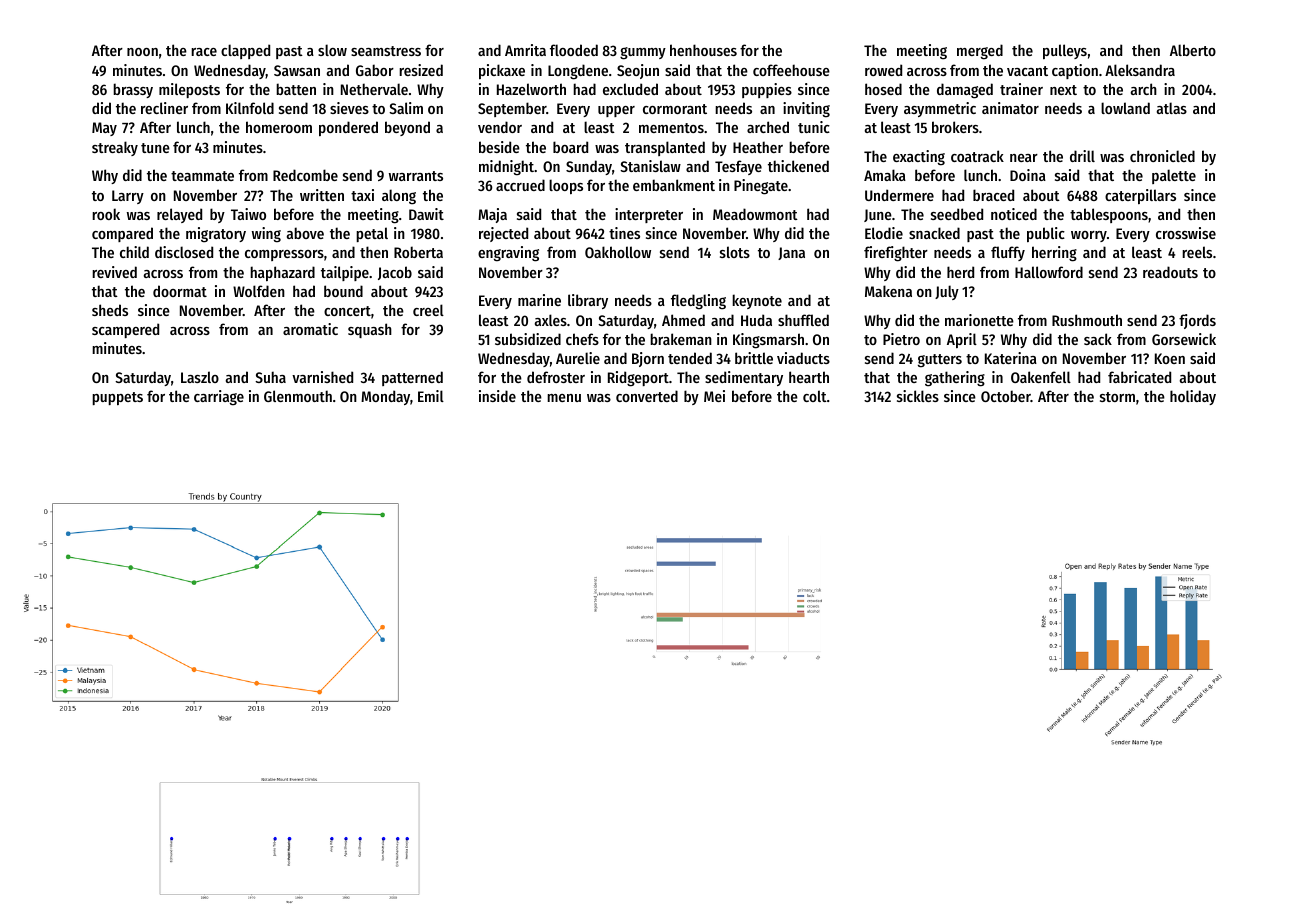  Describe the element at coordinates (755, 214) in the document. I see `Meadowmont` at that location.
